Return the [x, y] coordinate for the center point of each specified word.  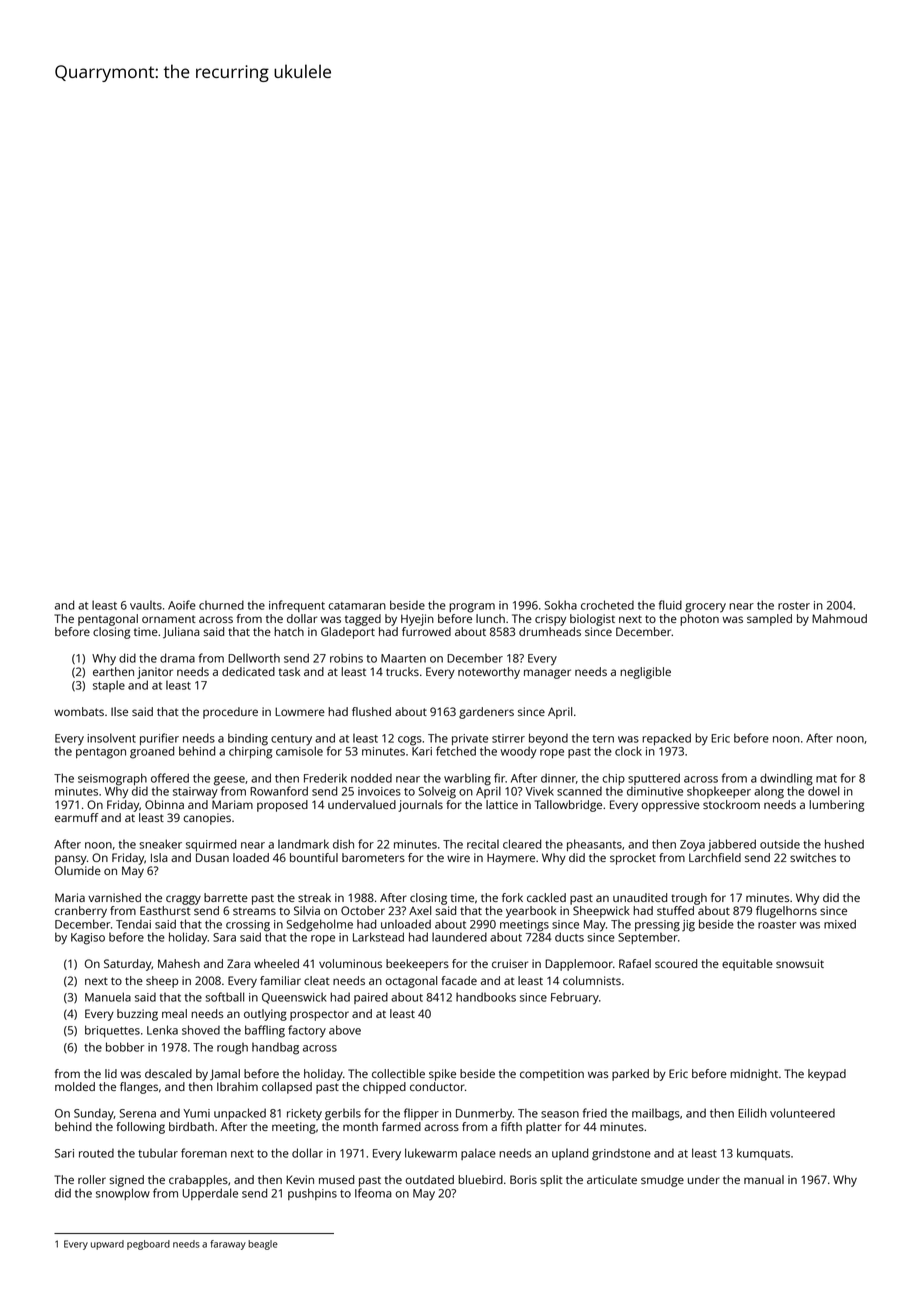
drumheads [550, 631]
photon [699, 620]
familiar [280, 980]
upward [107, 1245]
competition [552, 1075]
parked [630, 1075]
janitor [155, 673]
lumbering [837, 806]
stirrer [508, 738]
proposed [282, 806]
